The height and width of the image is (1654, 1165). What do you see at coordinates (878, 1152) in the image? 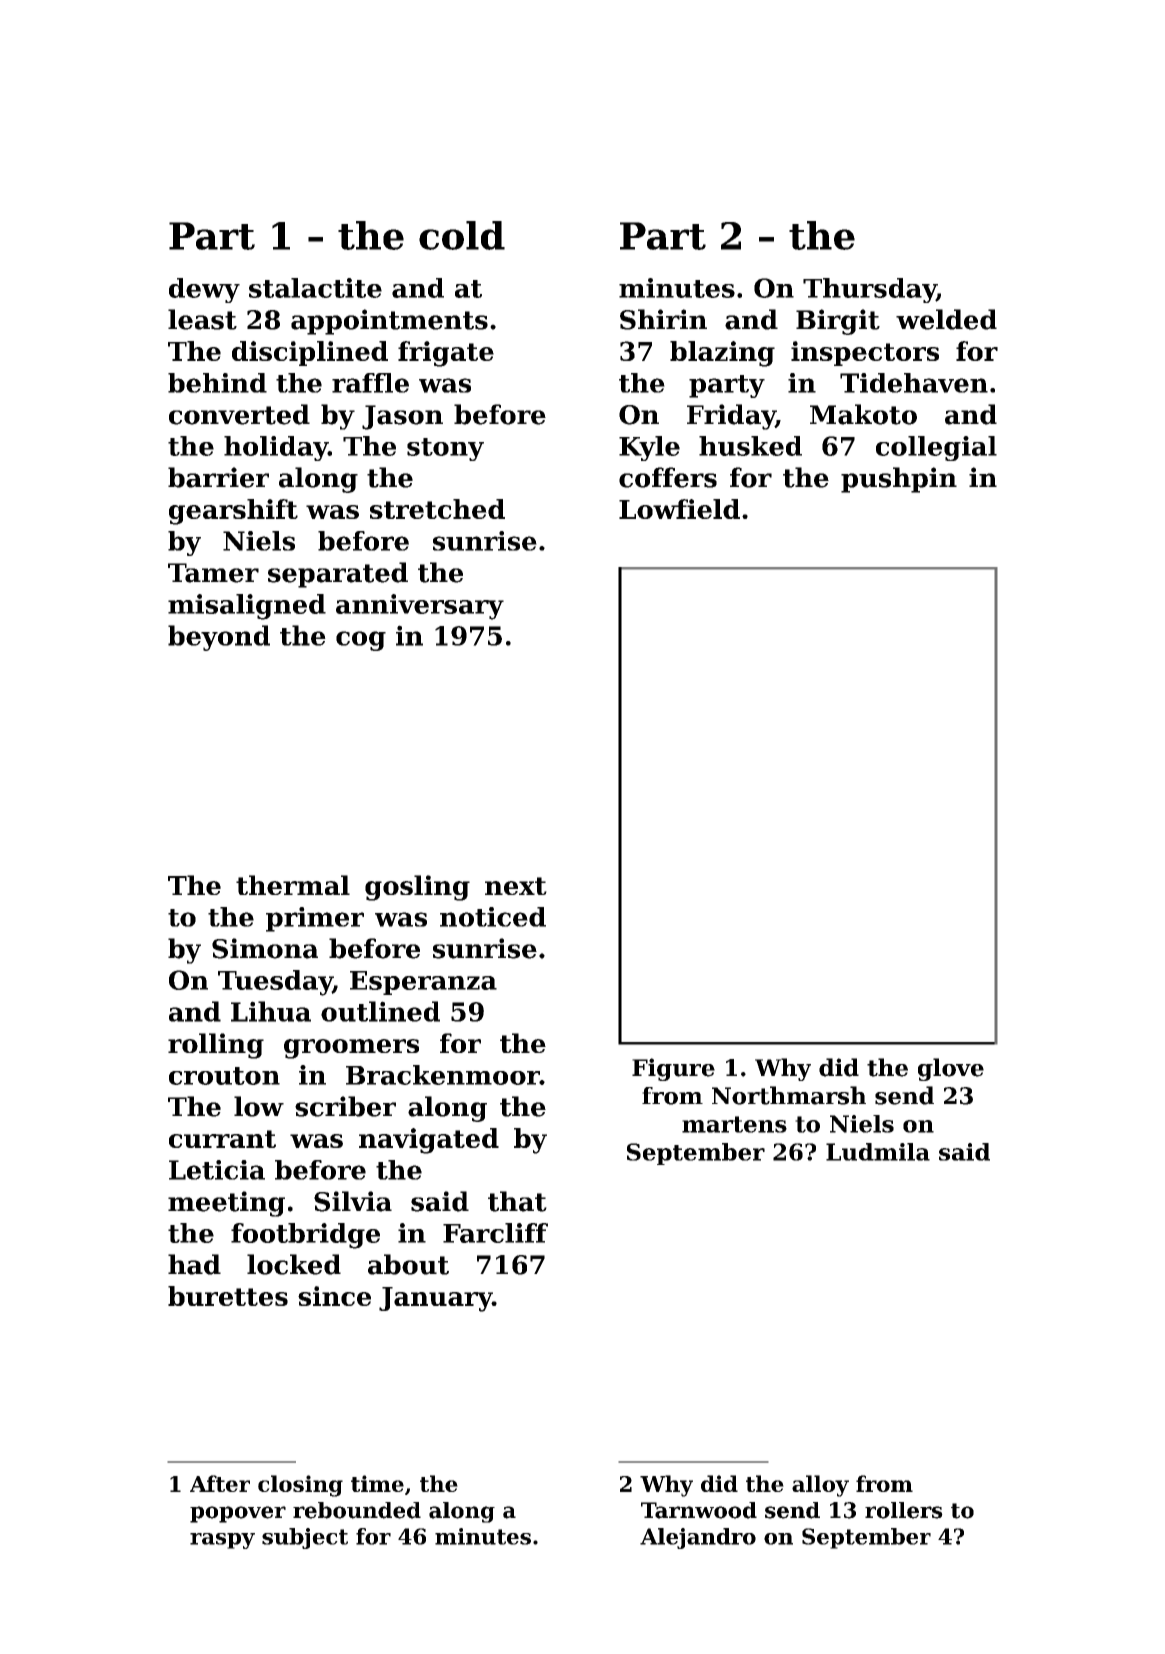
I see `Ludmila` at bounding box center [878, 1152].
